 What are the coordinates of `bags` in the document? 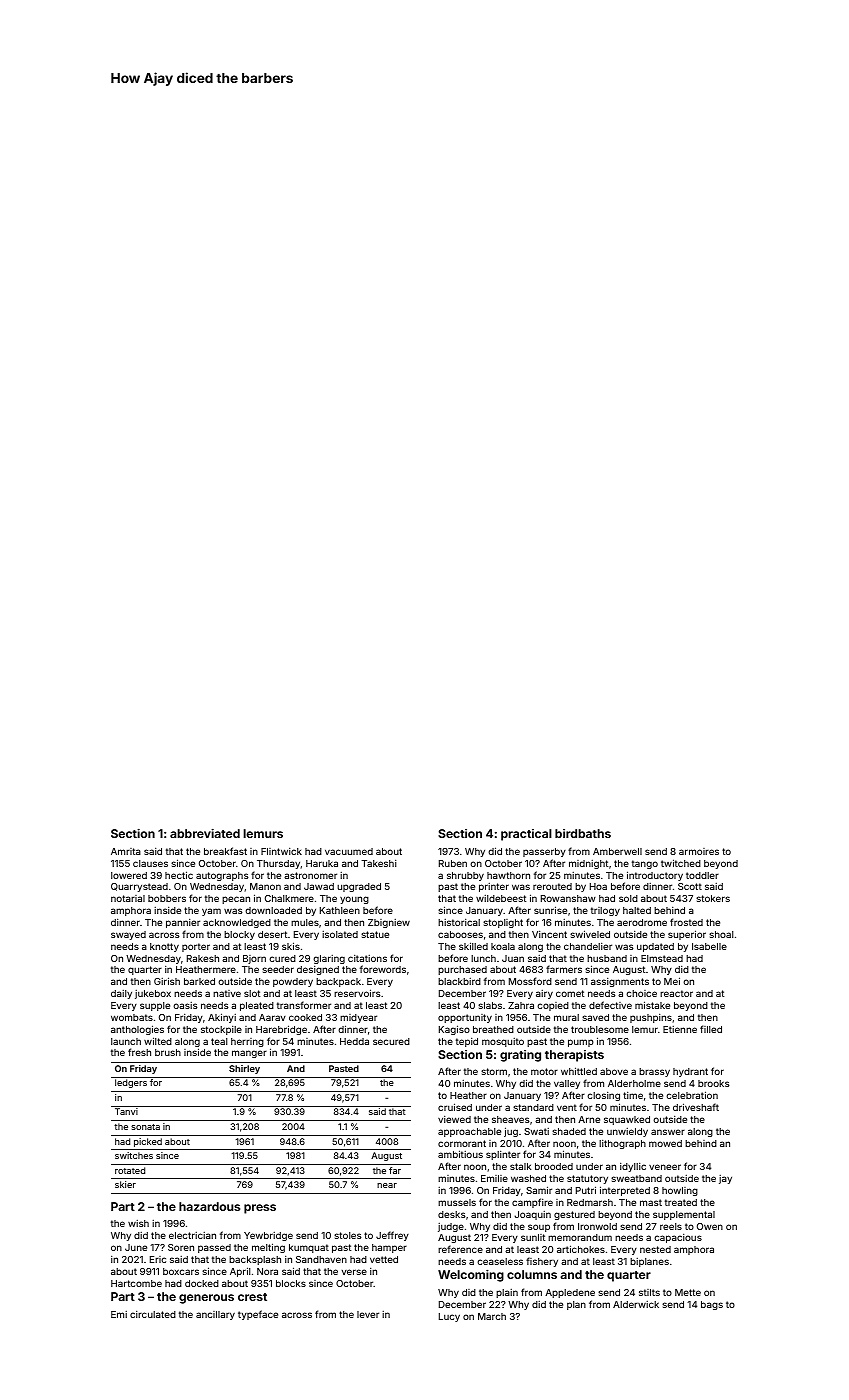 It's located at (712, 1305).
